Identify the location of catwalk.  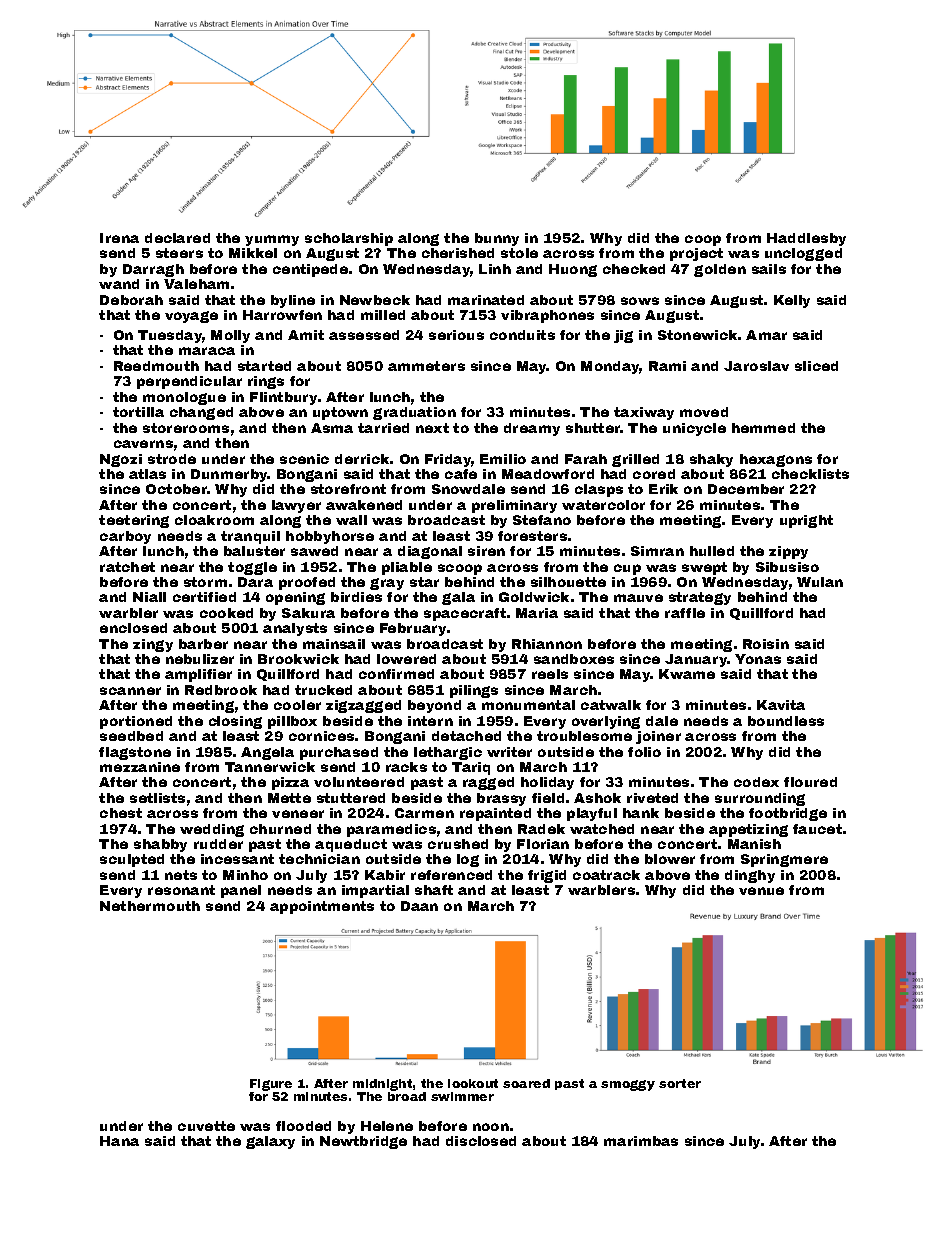
(611, 705).
